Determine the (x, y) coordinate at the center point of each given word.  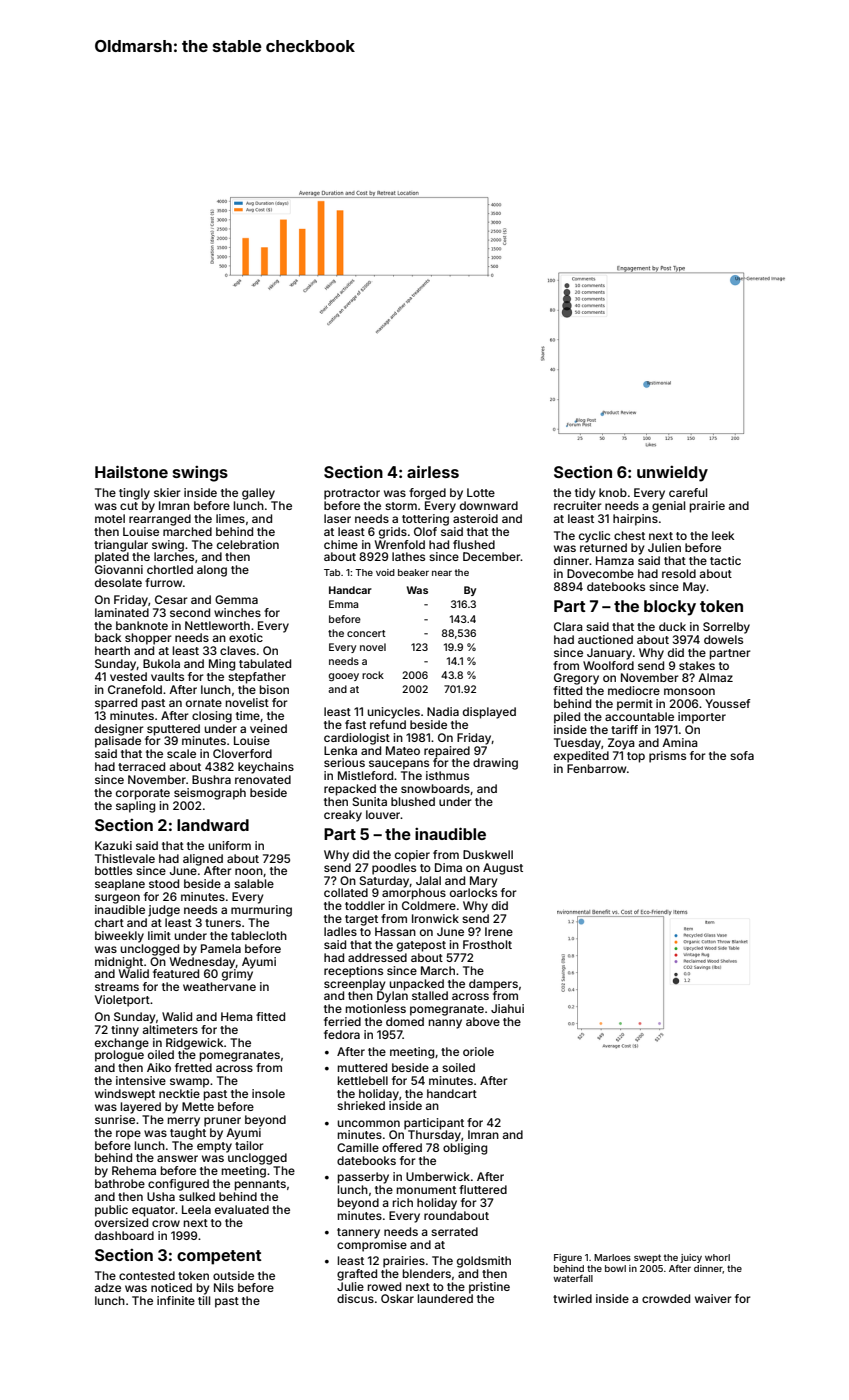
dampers (493, 985)
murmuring (261, 911)
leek (723, 535)
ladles (340, 931)
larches (174, 556)
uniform (230, 845)
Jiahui (507, 1008)
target (361, 920)
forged (427, 494)
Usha (161, 1196)
